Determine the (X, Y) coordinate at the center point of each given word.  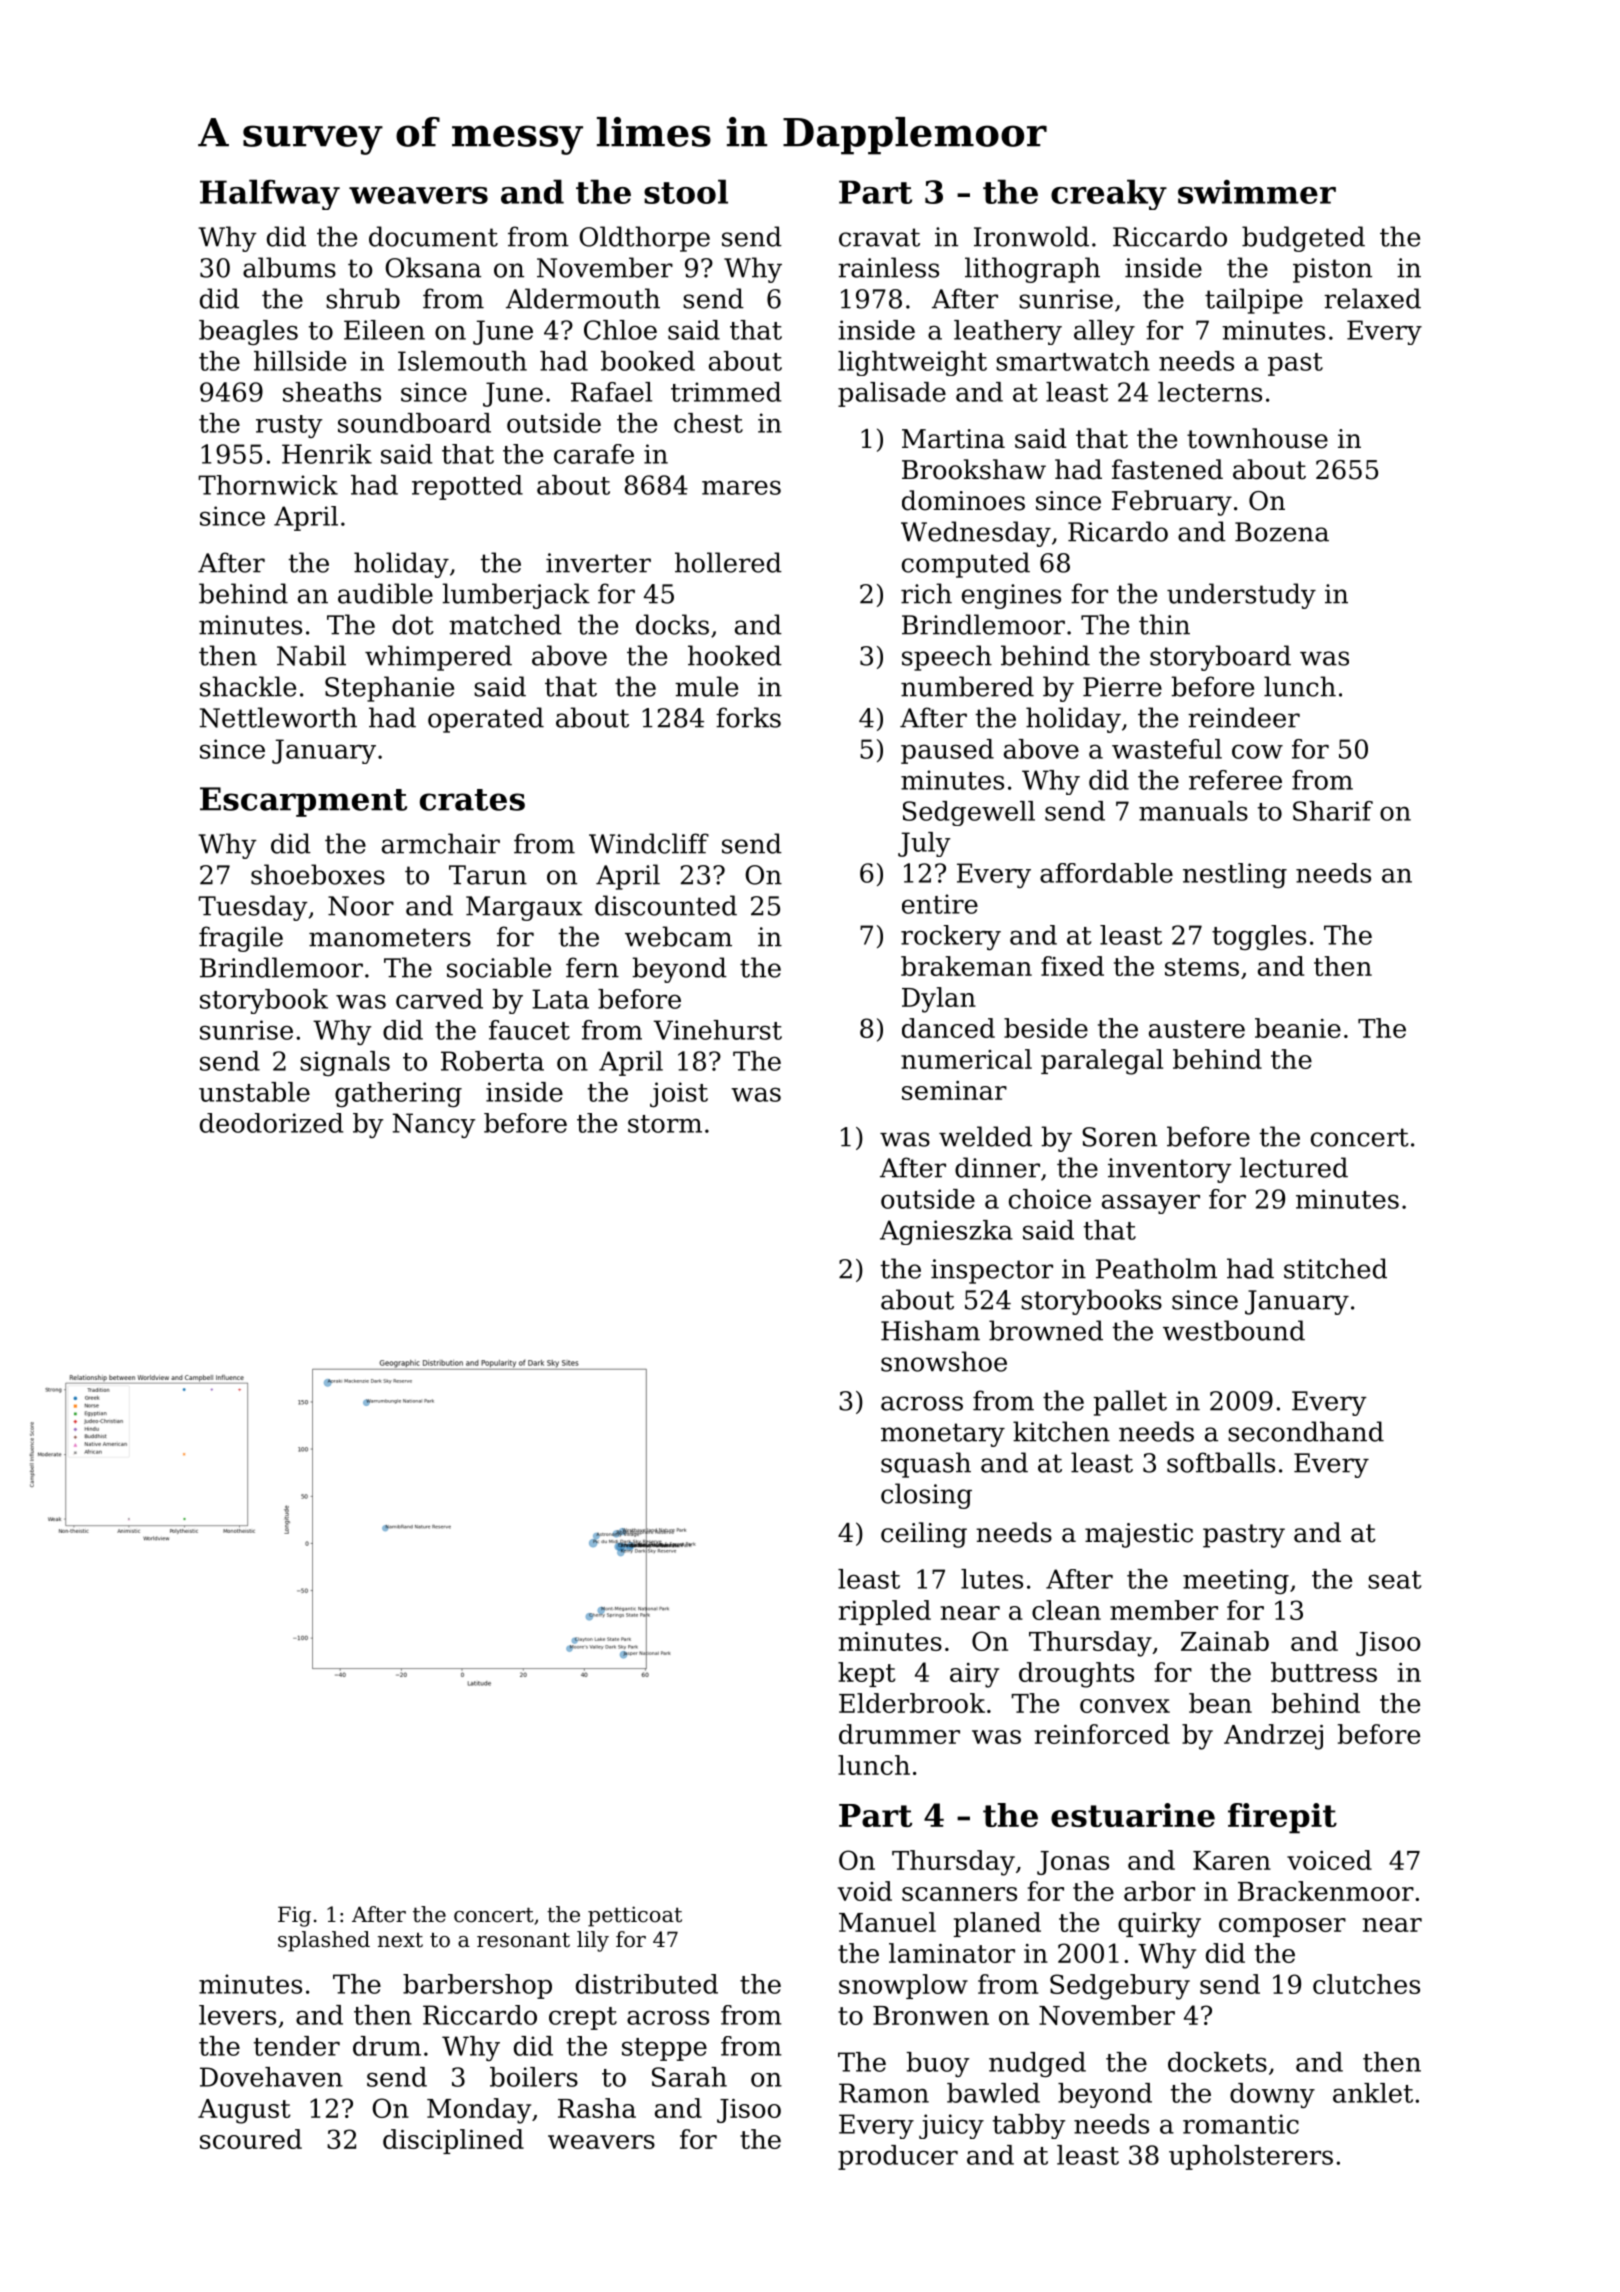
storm (665, 1124)
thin (1164, 624)
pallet (1130, 1403)
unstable (254, 1092)
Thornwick (268, 485)
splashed (324, 1941)
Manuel (887, 1922)
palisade (892, 394)
